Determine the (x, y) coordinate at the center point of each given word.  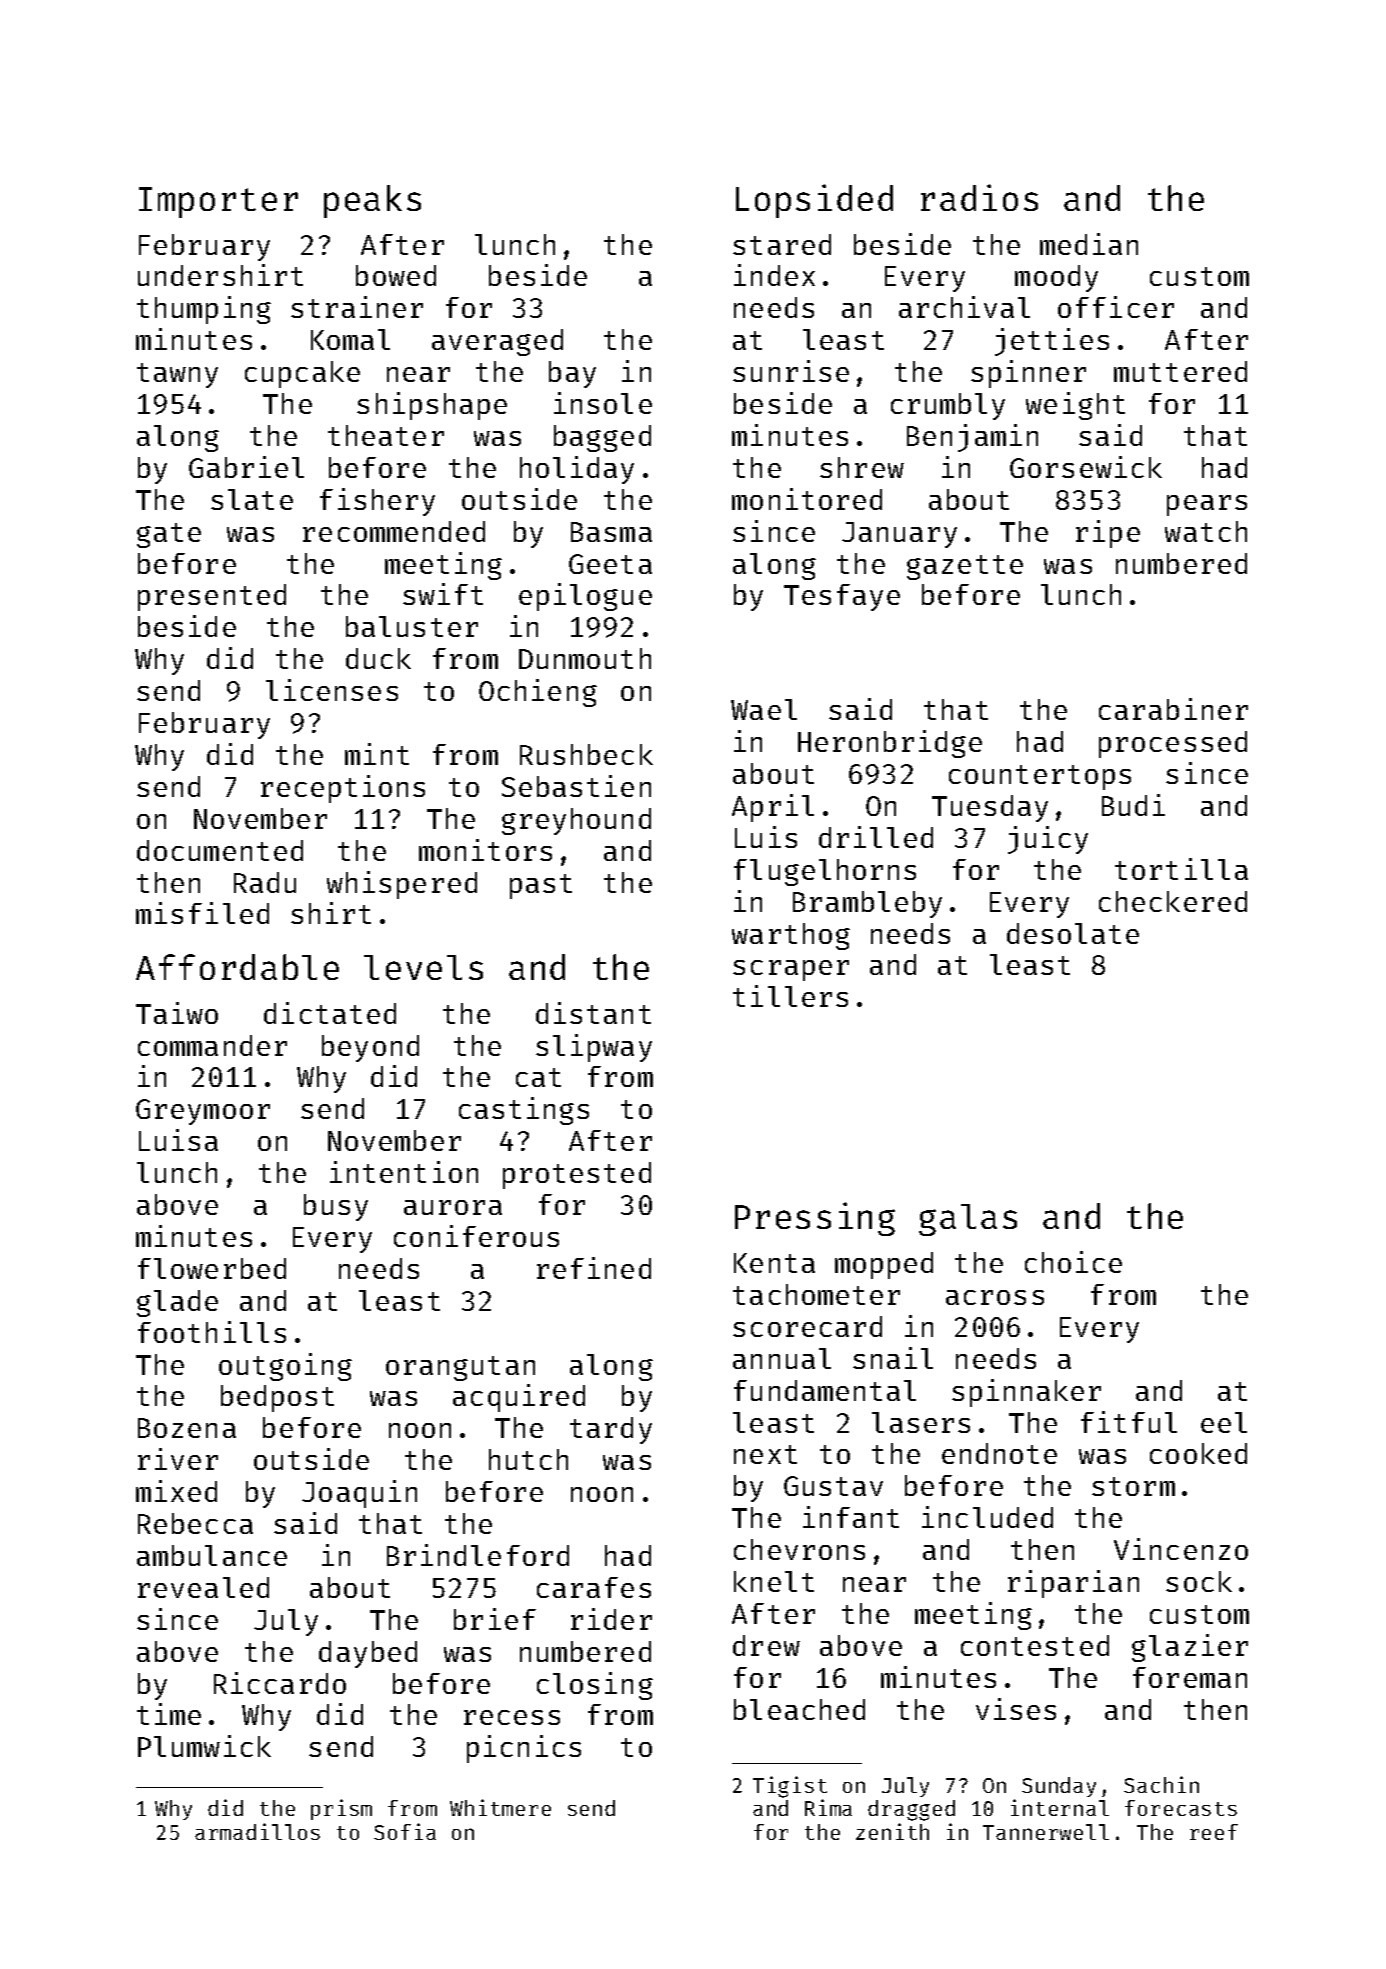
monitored (807, 499)
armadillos (257, 1831)
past (541, 886)
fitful (1129, 1422)
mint (377, 754)
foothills (212, 1332)
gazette (965, 567)
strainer (357, 307)
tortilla (1181, 869)
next (765, 1454)
